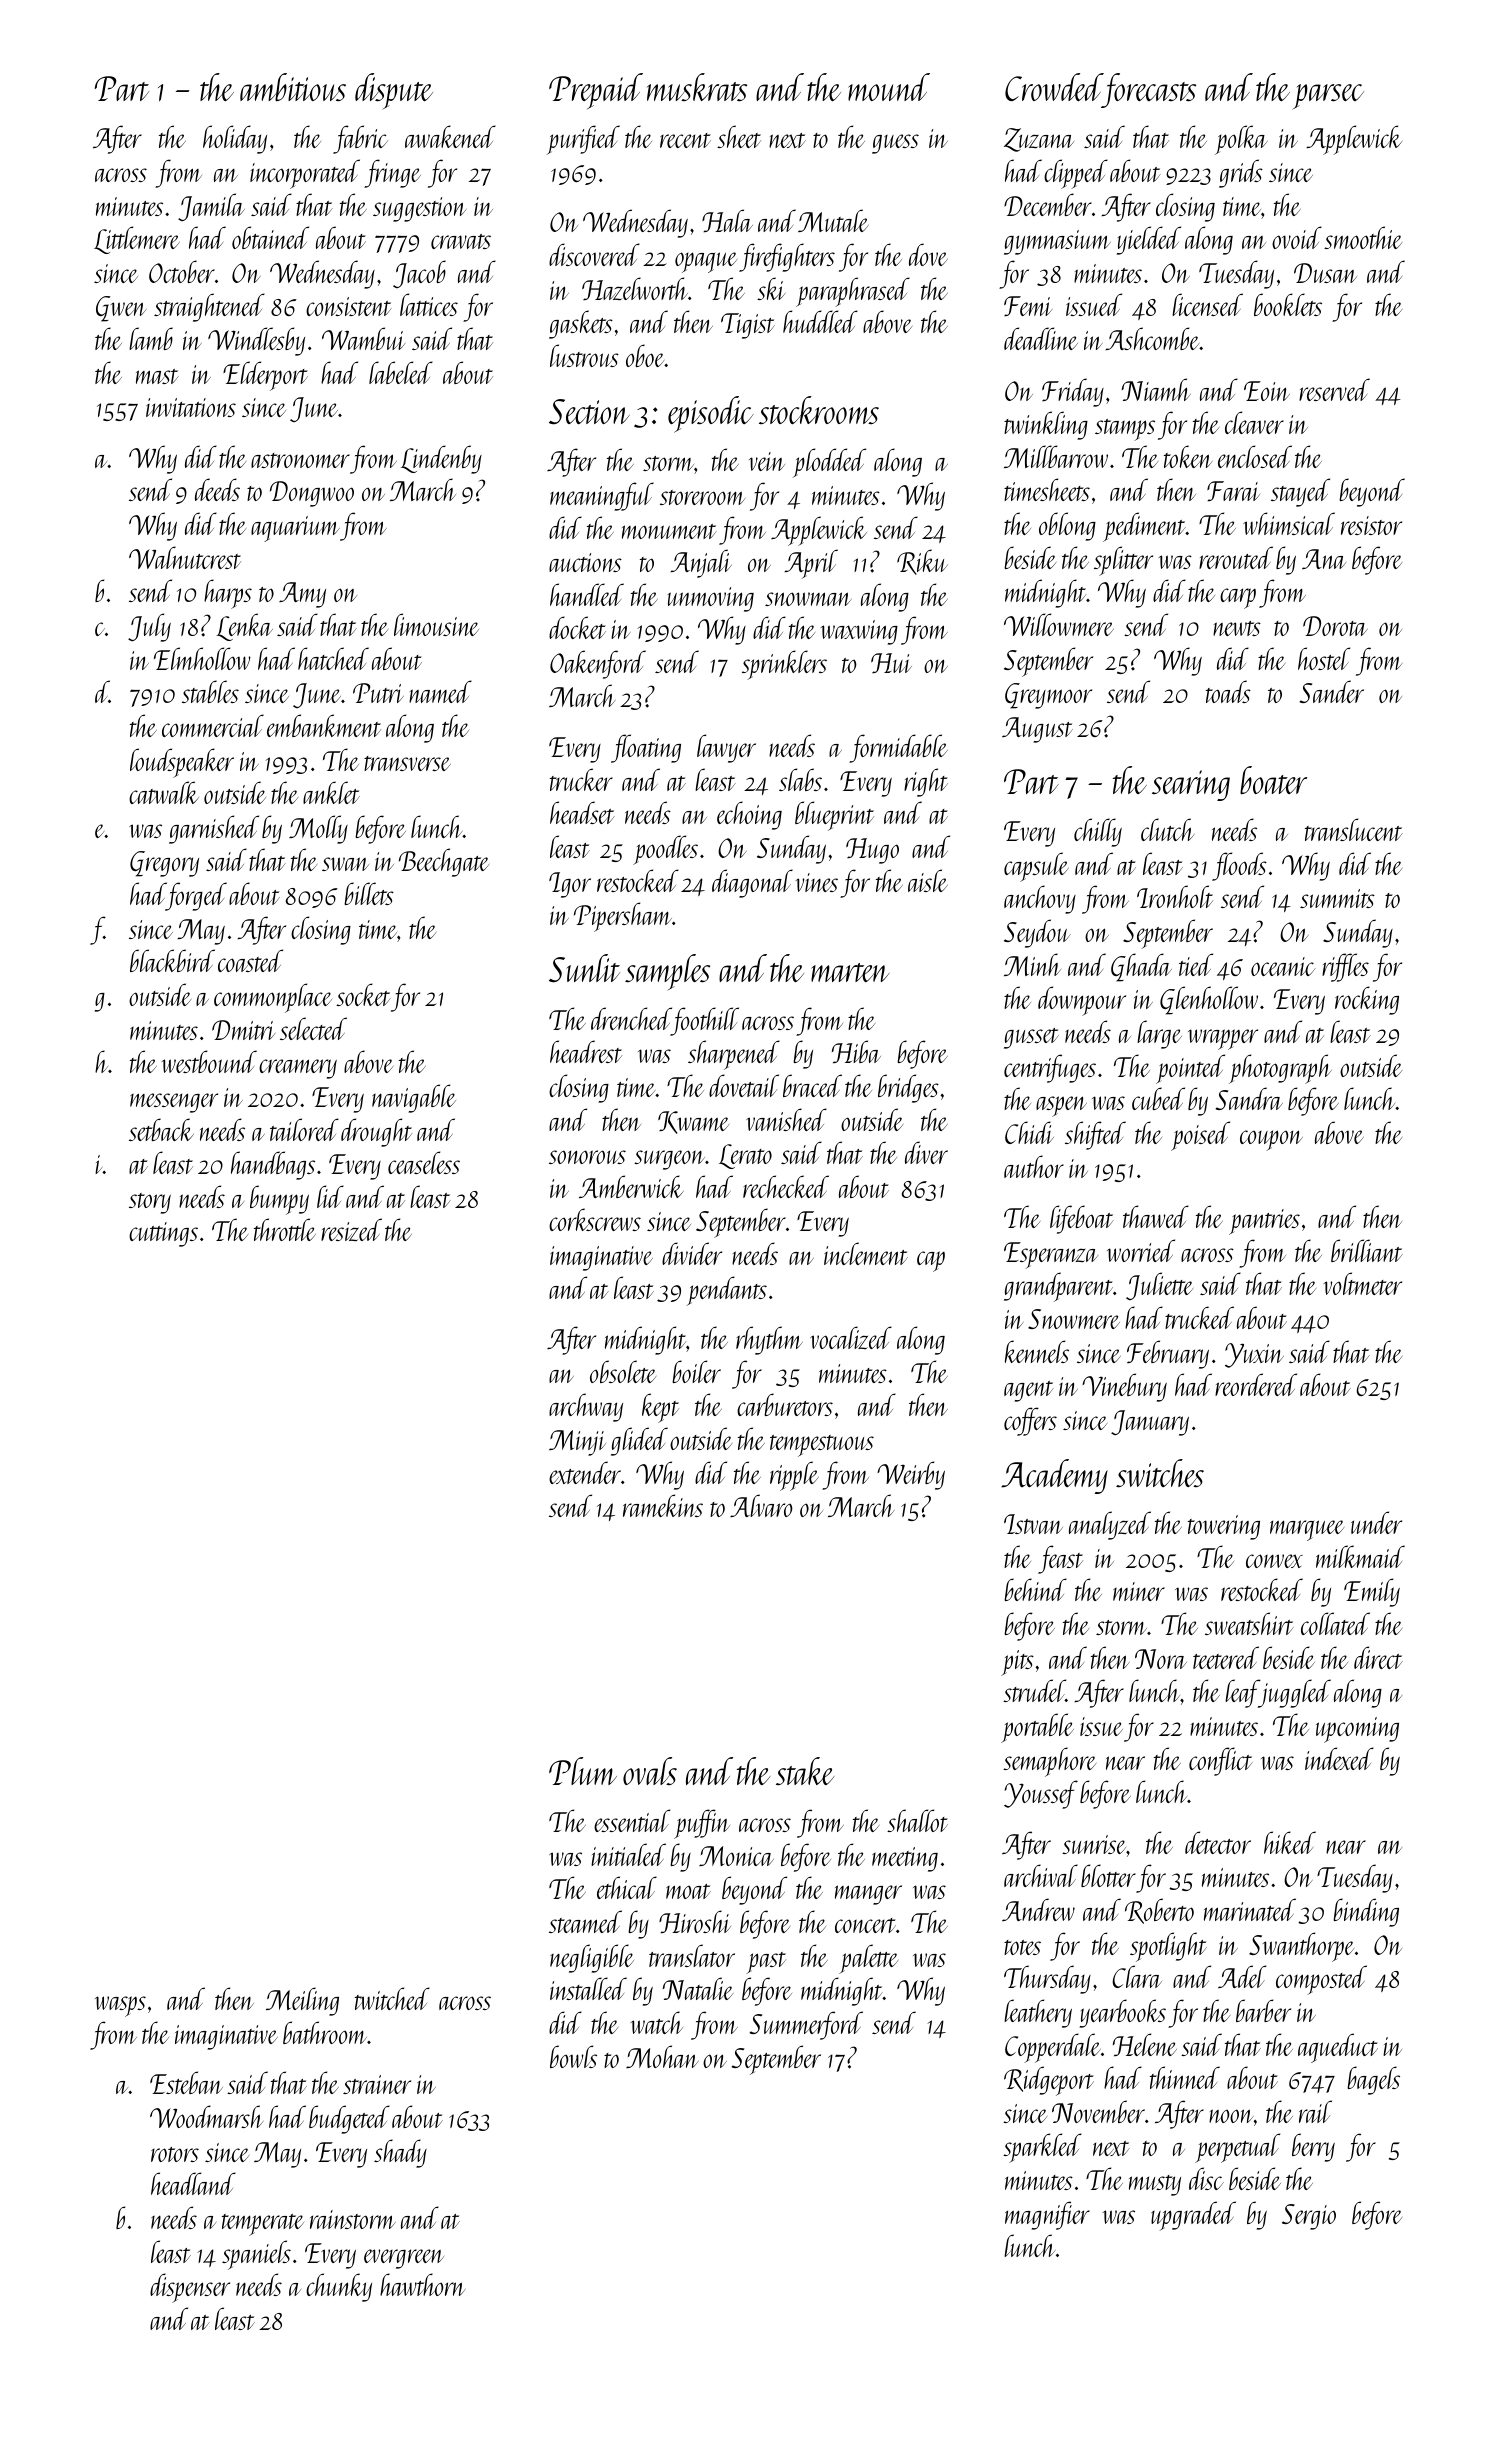 The image size is (1496, 2464). I want to click on Hugo, so click(872, 851).
